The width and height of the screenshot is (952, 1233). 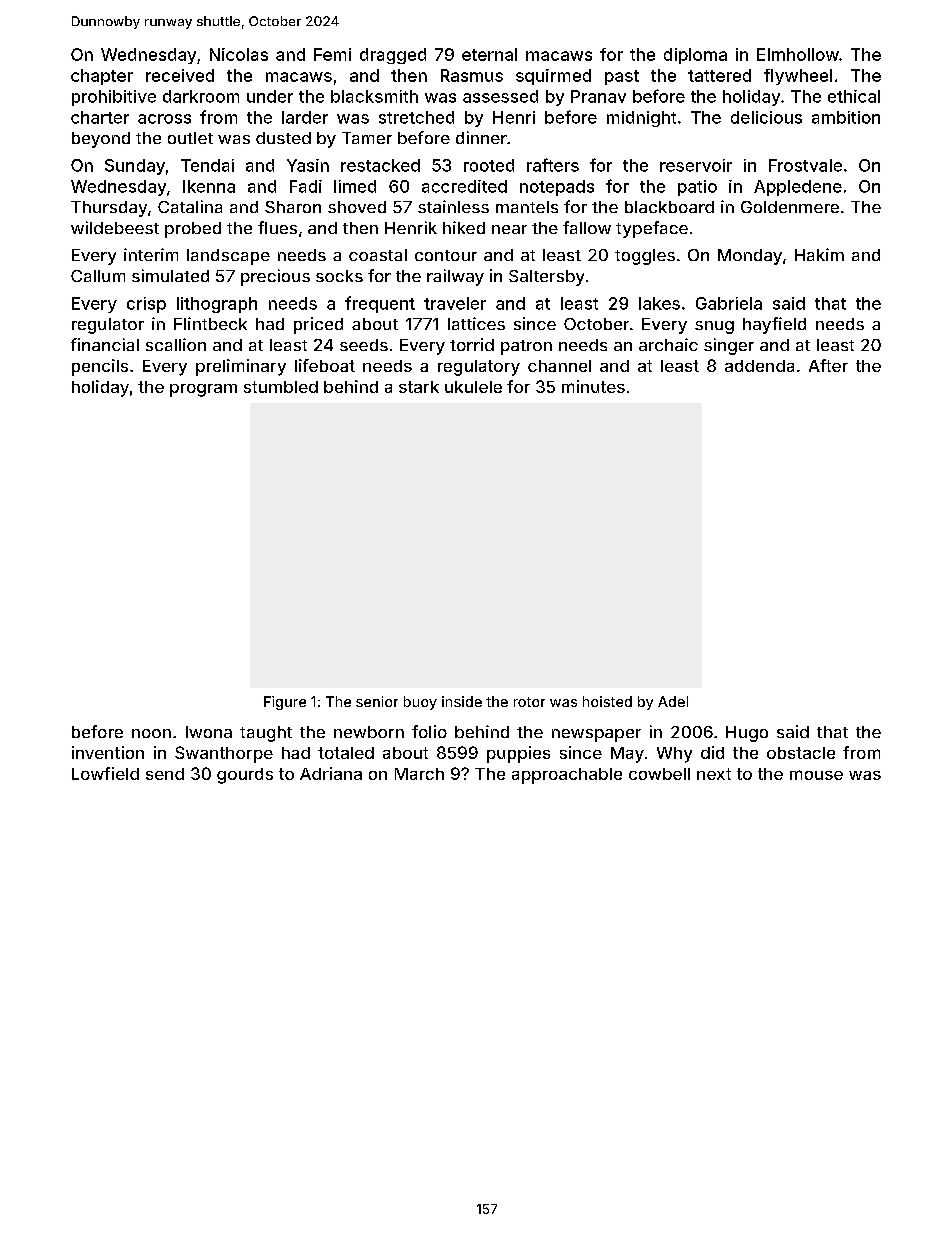 What do you see at coordinates (419, 774) in the screenshot?
I see `March` at bounding box center [419, 774].
